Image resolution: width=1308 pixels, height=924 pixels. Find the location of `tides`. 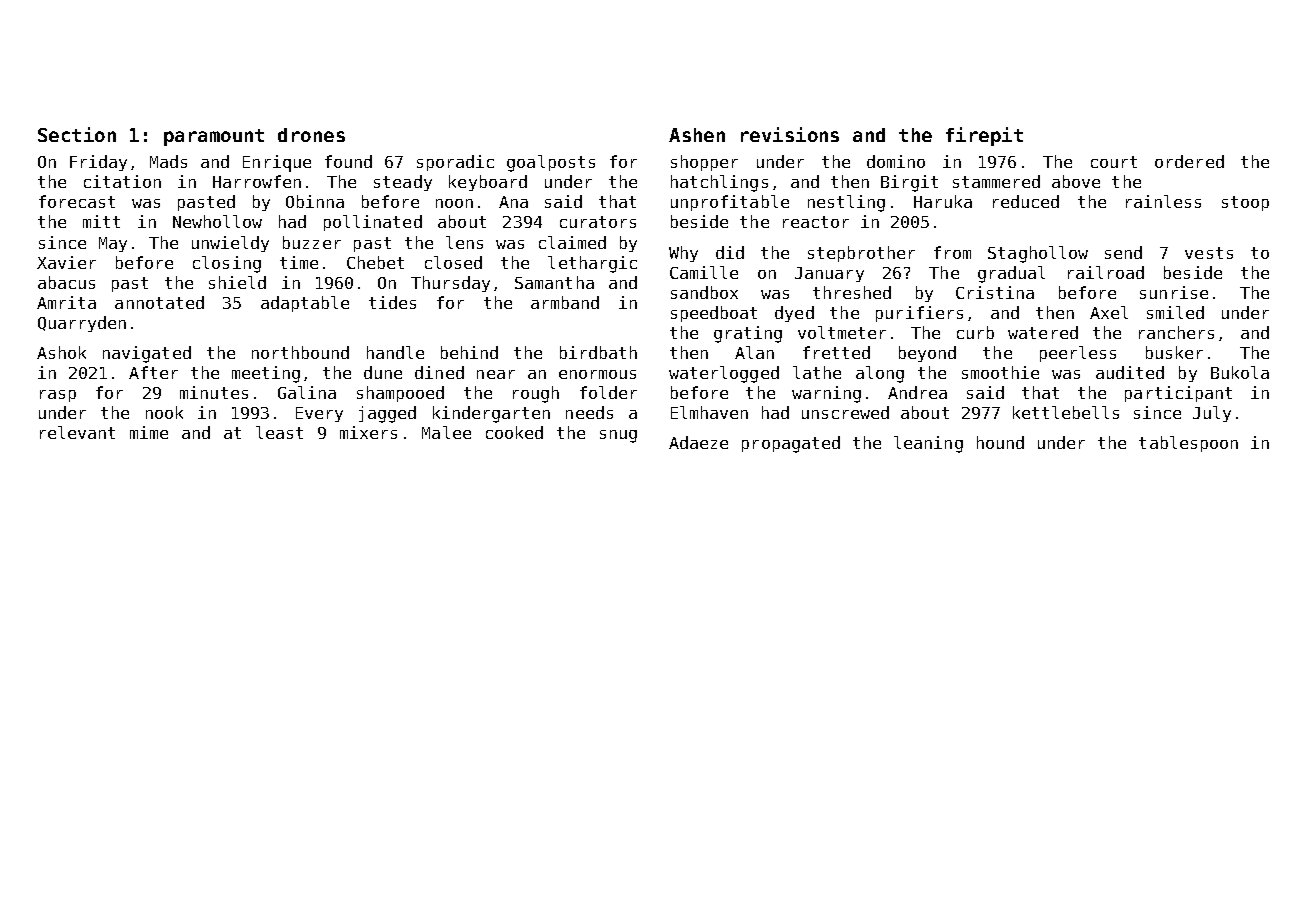

tides is located at coordinates (392, 302).
